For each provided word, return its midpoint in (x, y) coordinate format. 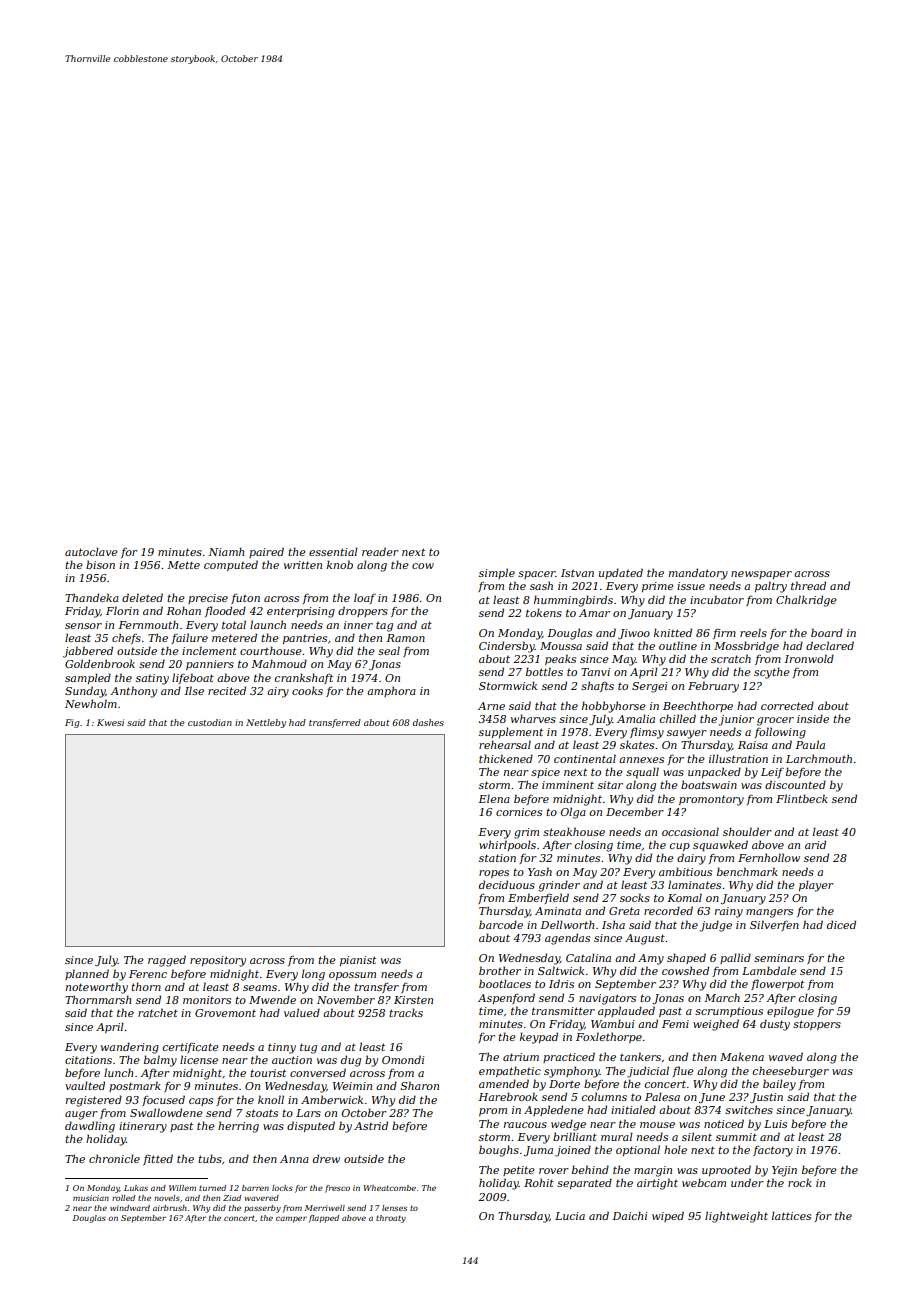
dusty (775, 1025)
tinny (282, 1048)
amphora (391, 691)
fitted (158, 1159)
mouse (657, 1125)
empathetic (510, 1071)
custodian (210, 722)
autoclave (91, 551)
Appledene (554, 1110)
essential (333, 551)
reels (753, 632)
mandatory (698, 574)
